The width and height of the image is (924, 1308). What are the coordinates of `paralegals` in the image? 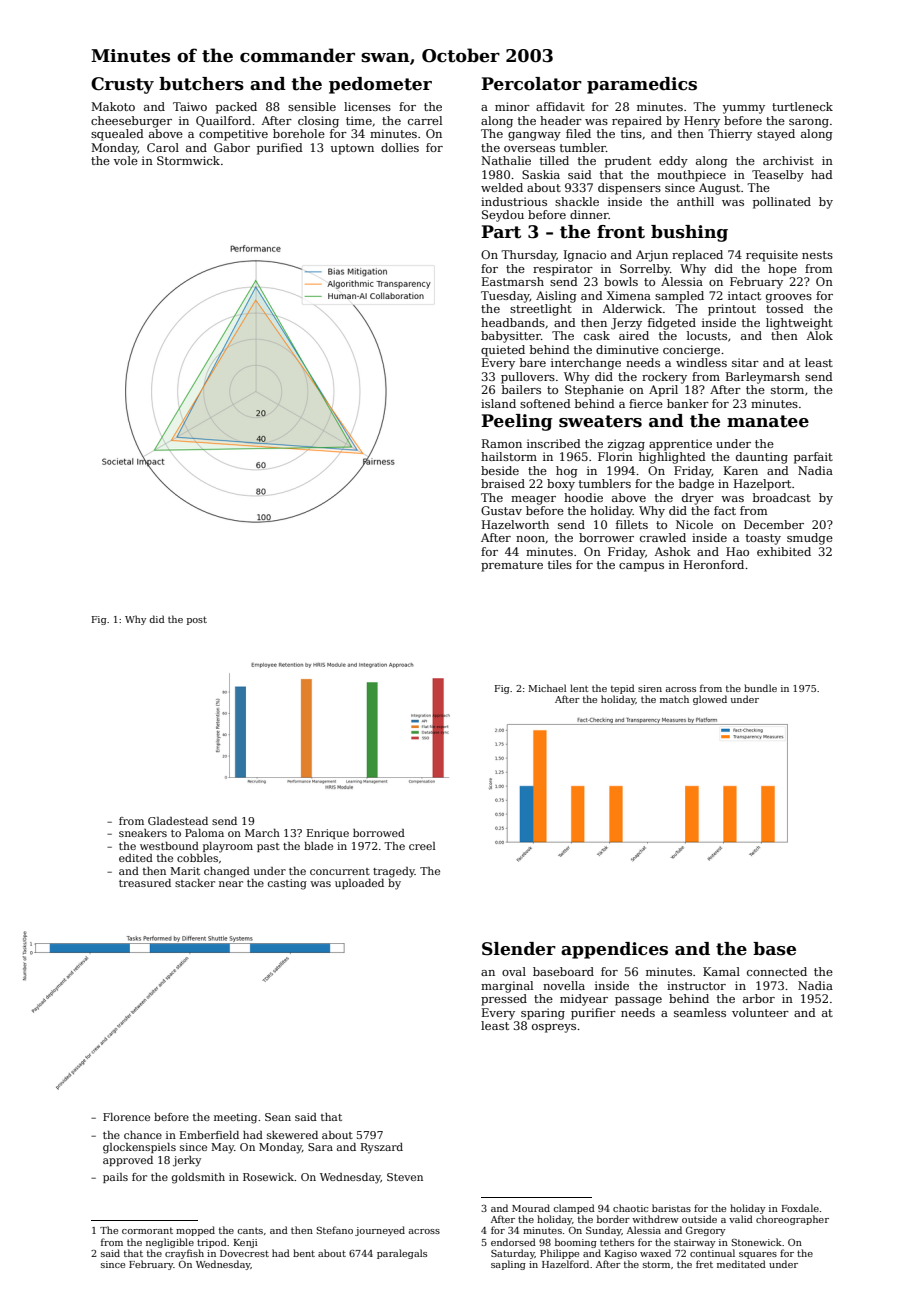 It's located at (402, 1254).
